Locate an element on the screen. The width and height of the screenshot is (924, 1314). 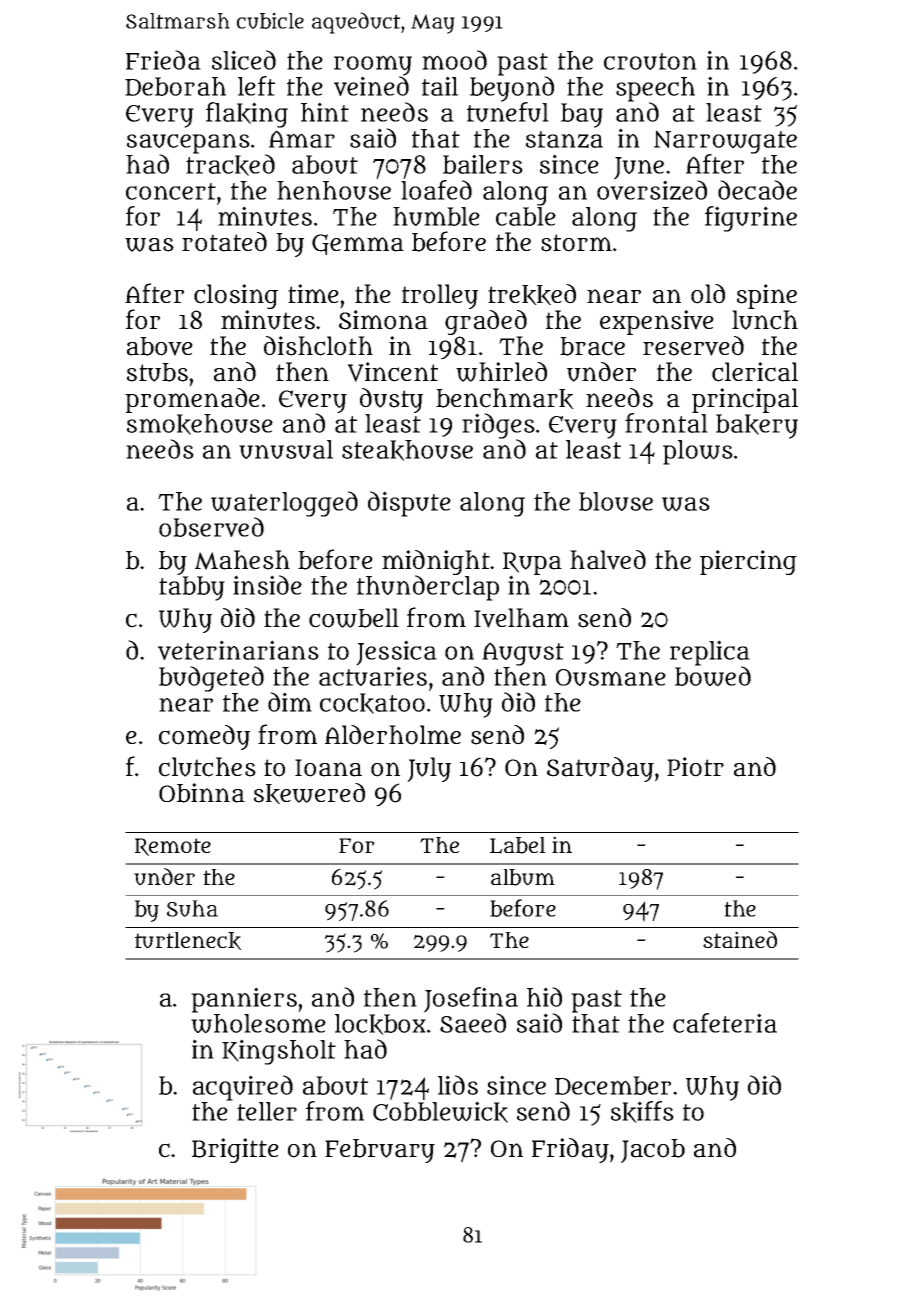
turtleneck is located at coordinates (188, 941).
